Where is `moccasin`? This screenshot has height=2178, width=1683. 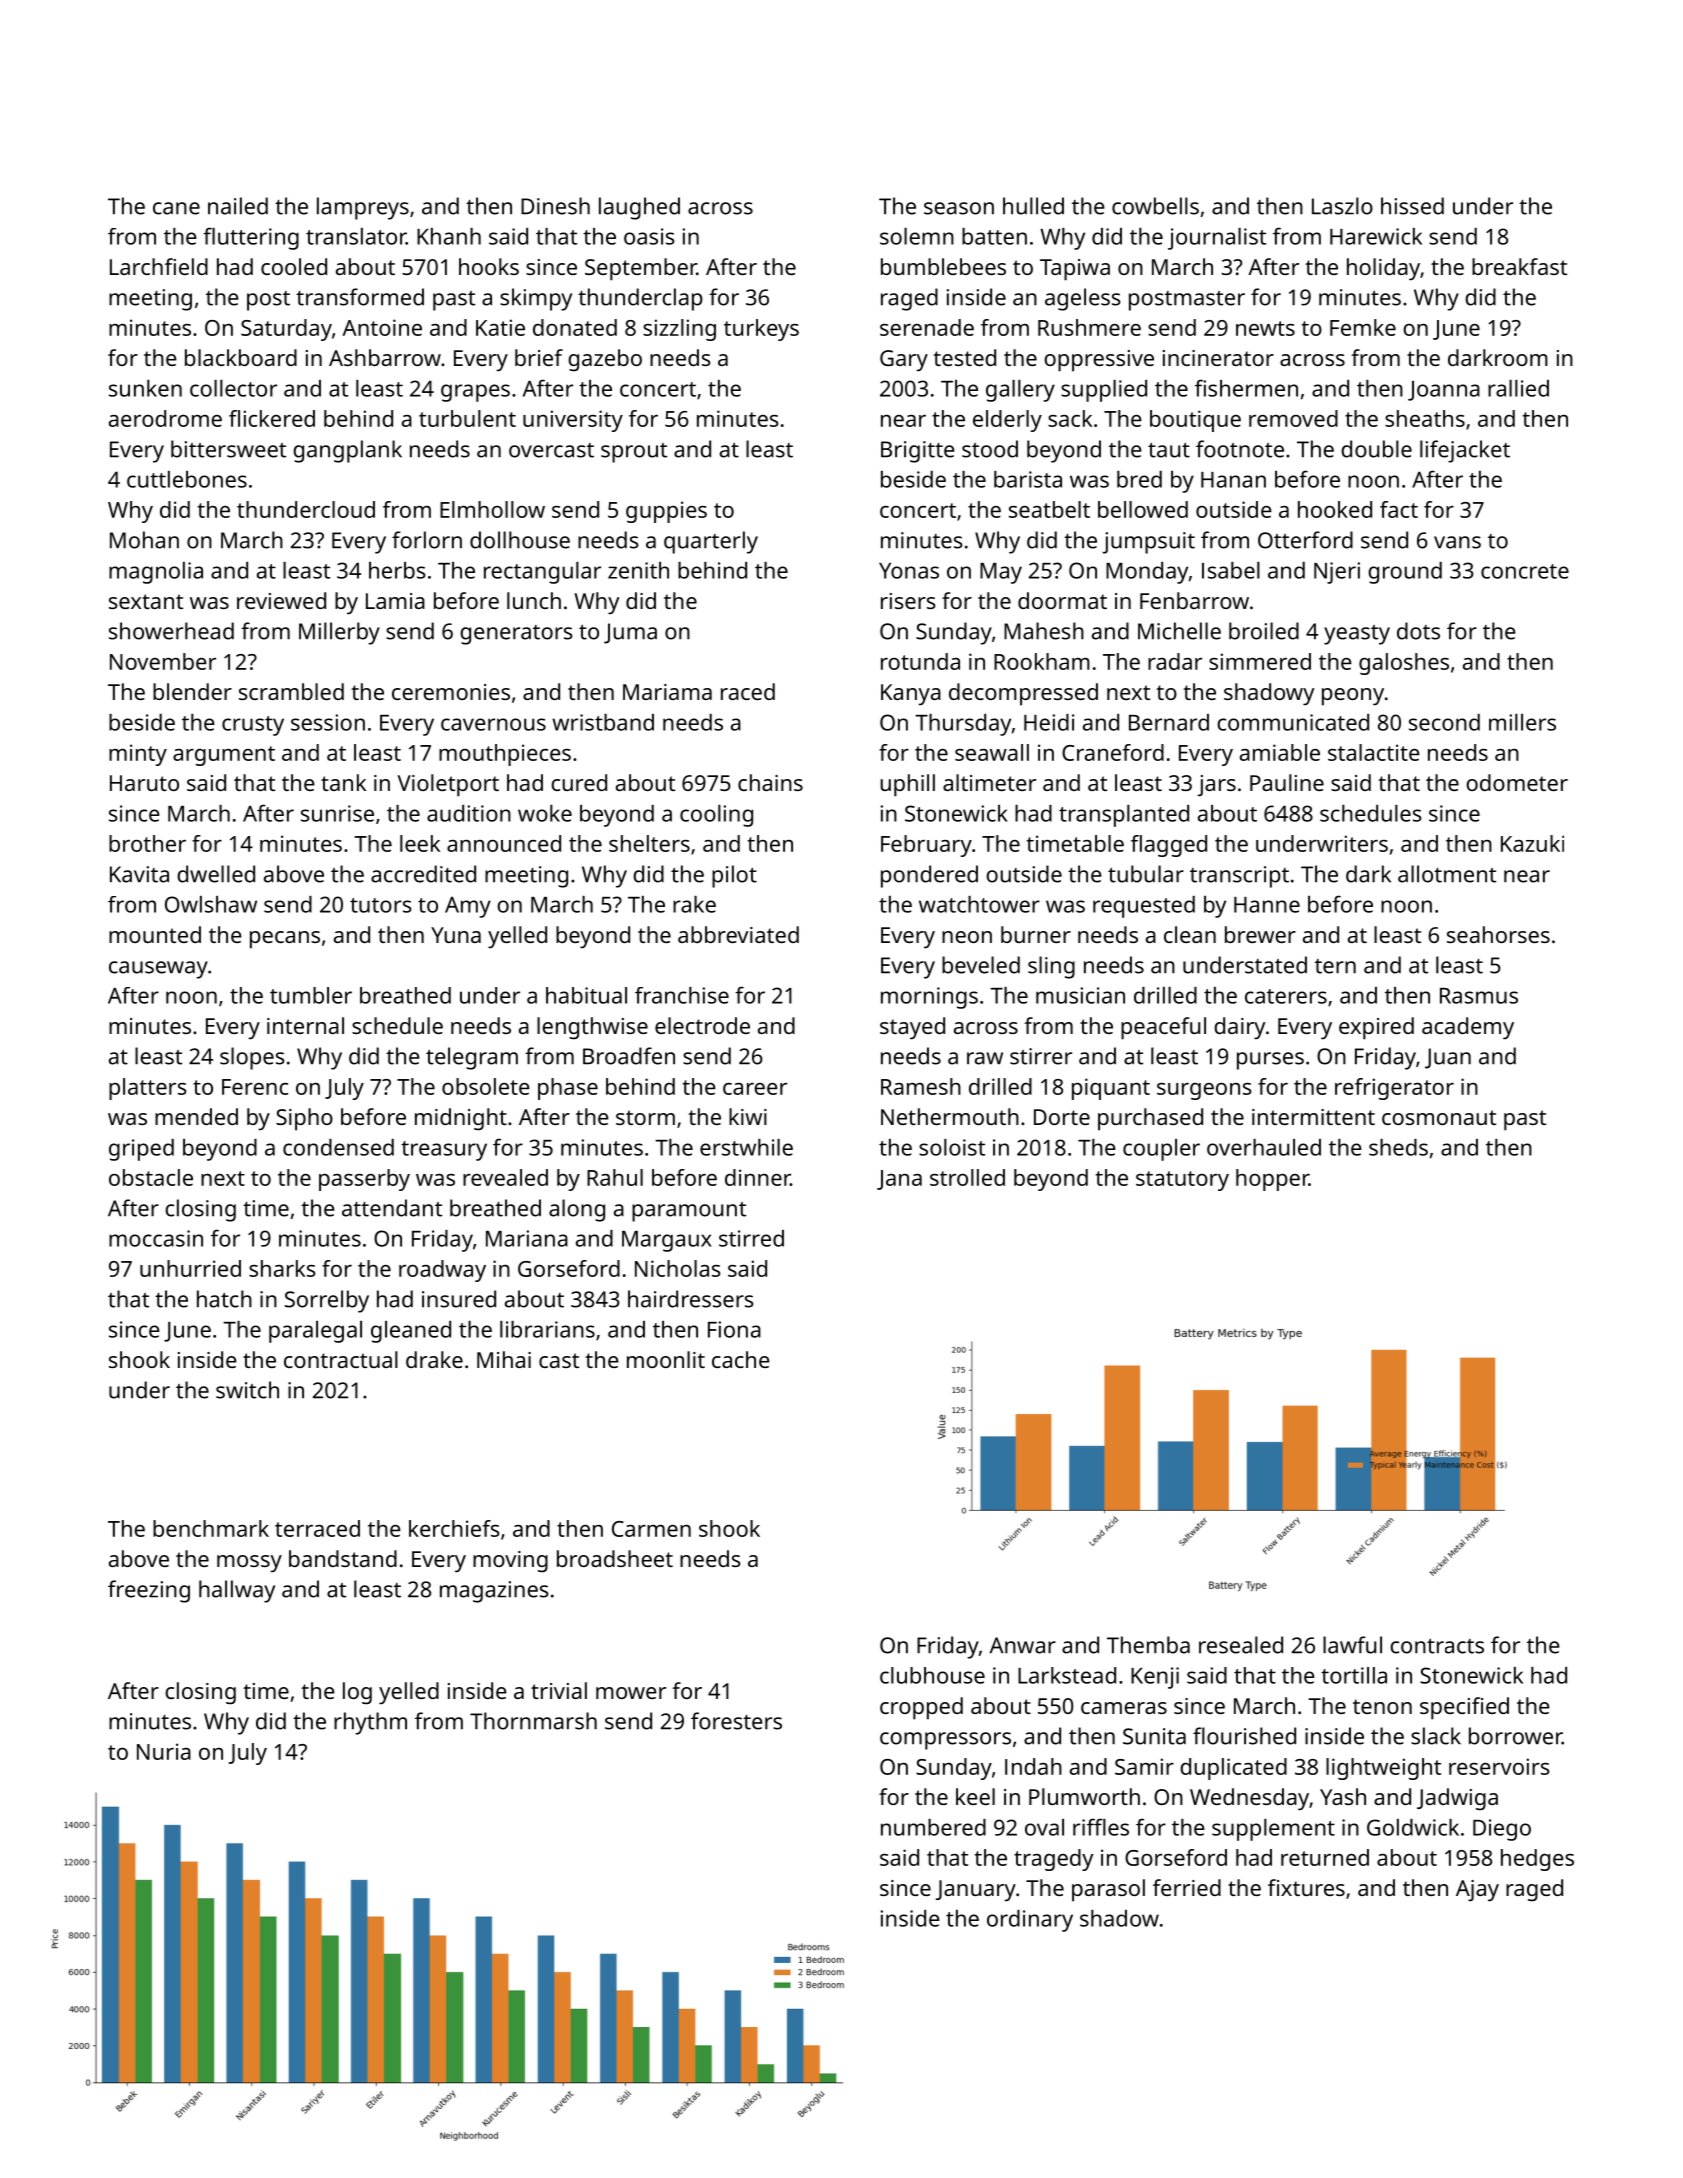 moccasin is located at coordinates (156, 1238).
